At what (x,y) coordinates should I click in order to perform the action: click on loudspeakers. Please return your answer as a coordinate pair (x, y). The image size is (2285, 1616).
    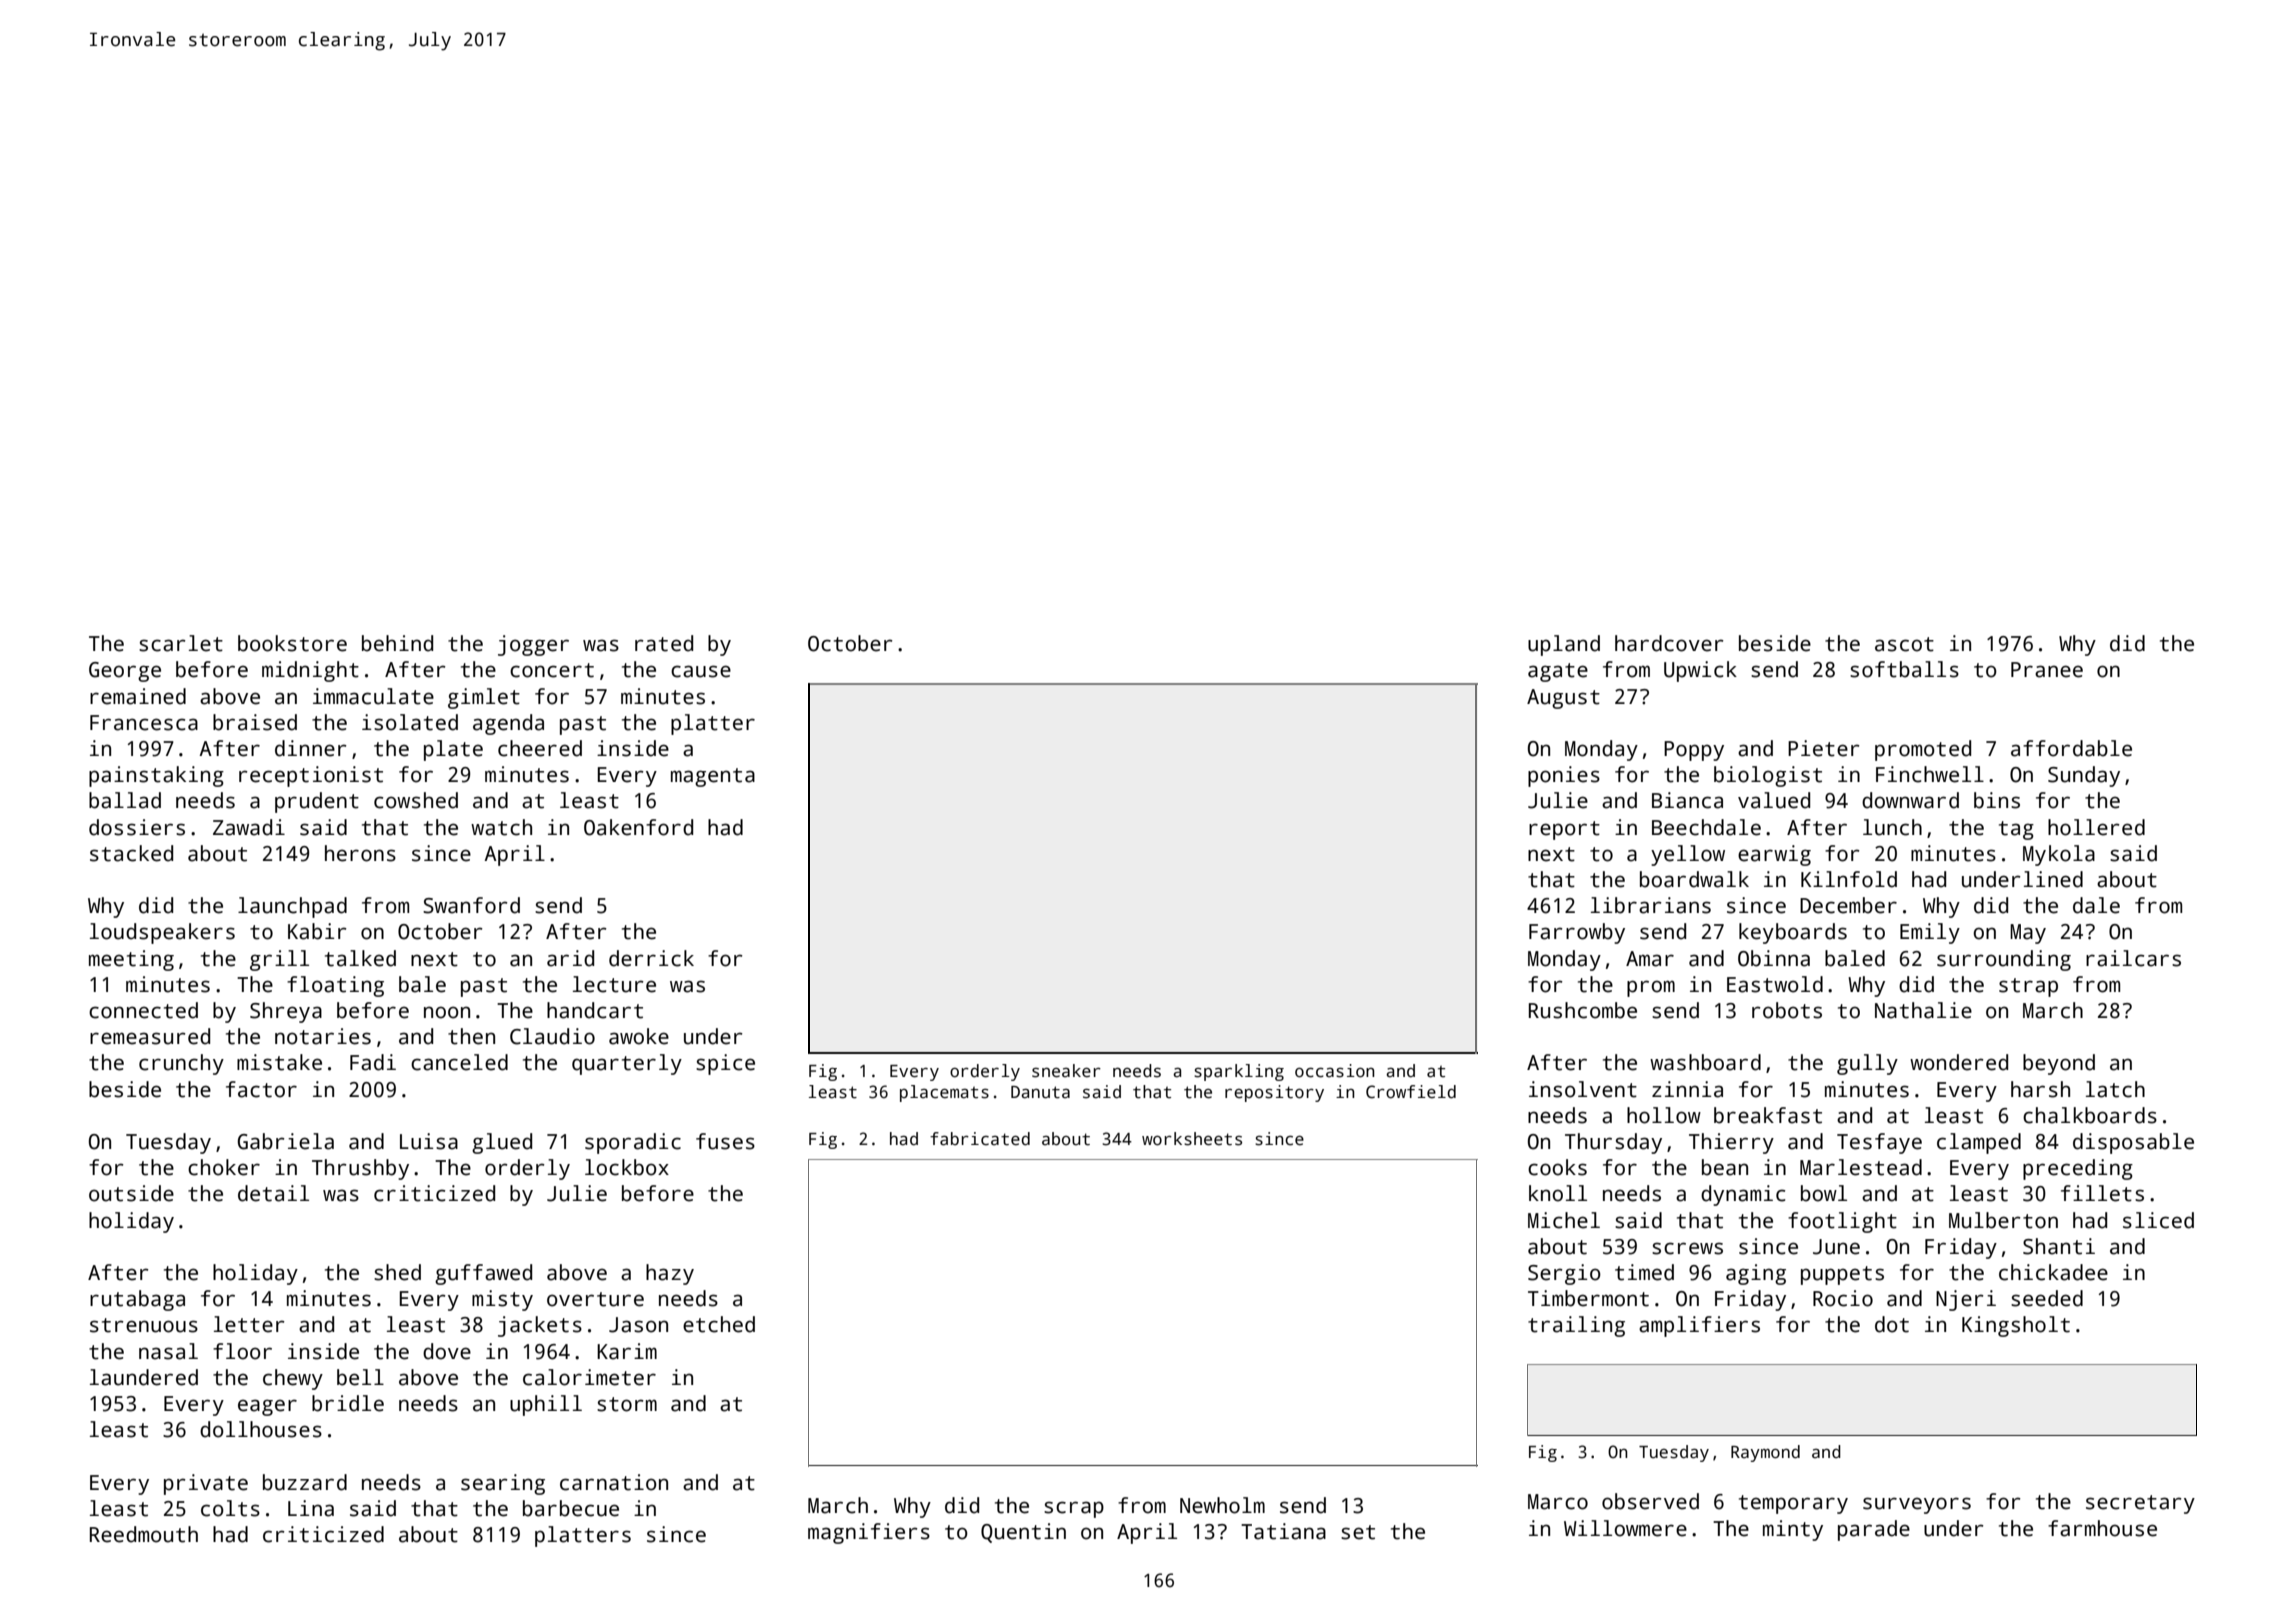
    Looking at the image, I should click on (162, 933).
